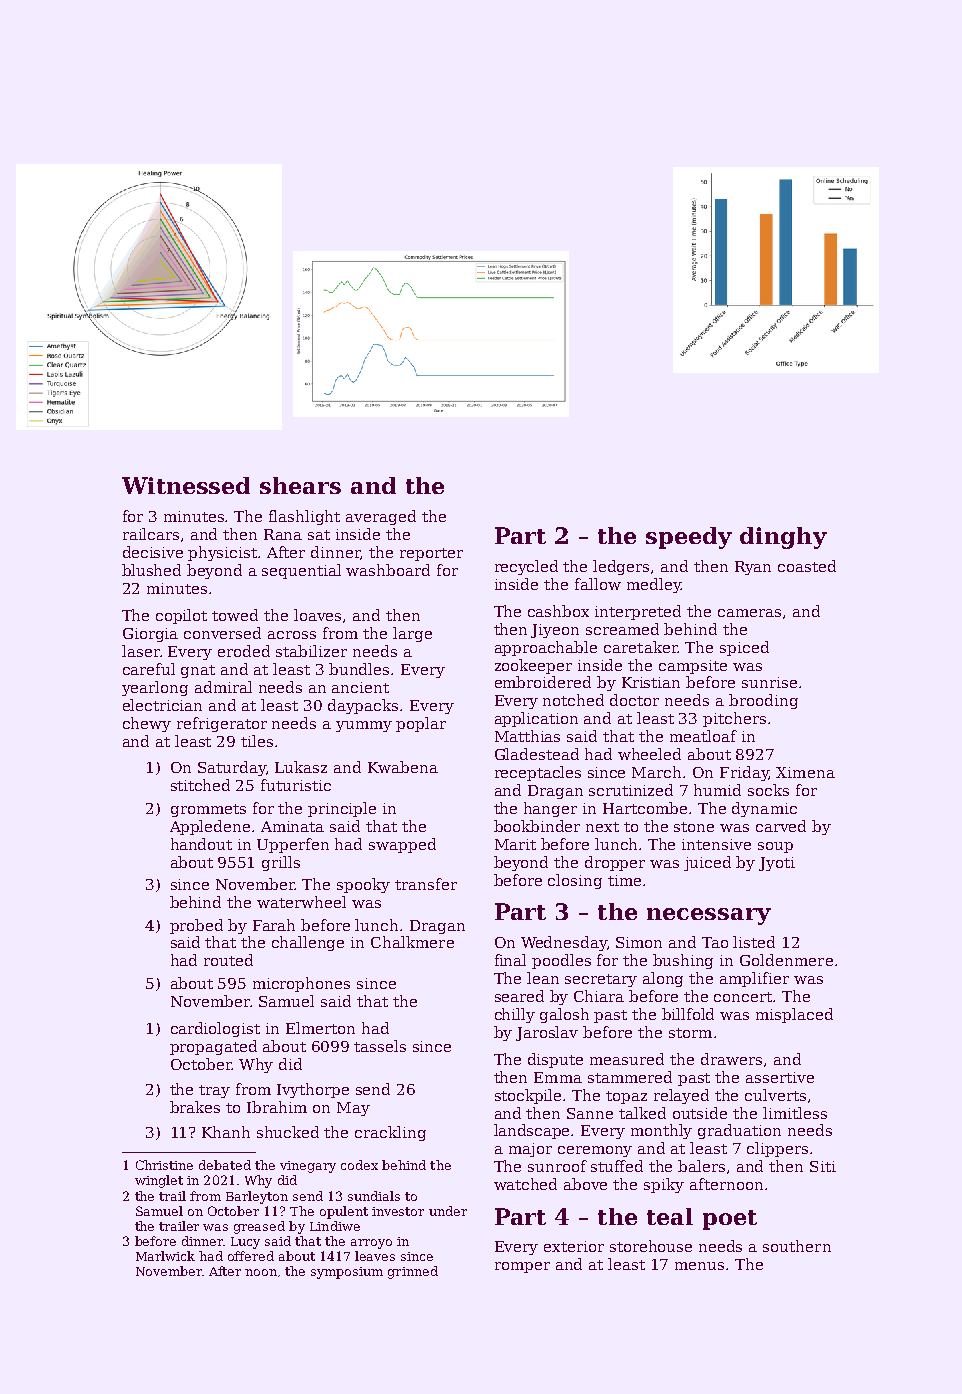  I want to click on Witnessed, so click(186, 485).
